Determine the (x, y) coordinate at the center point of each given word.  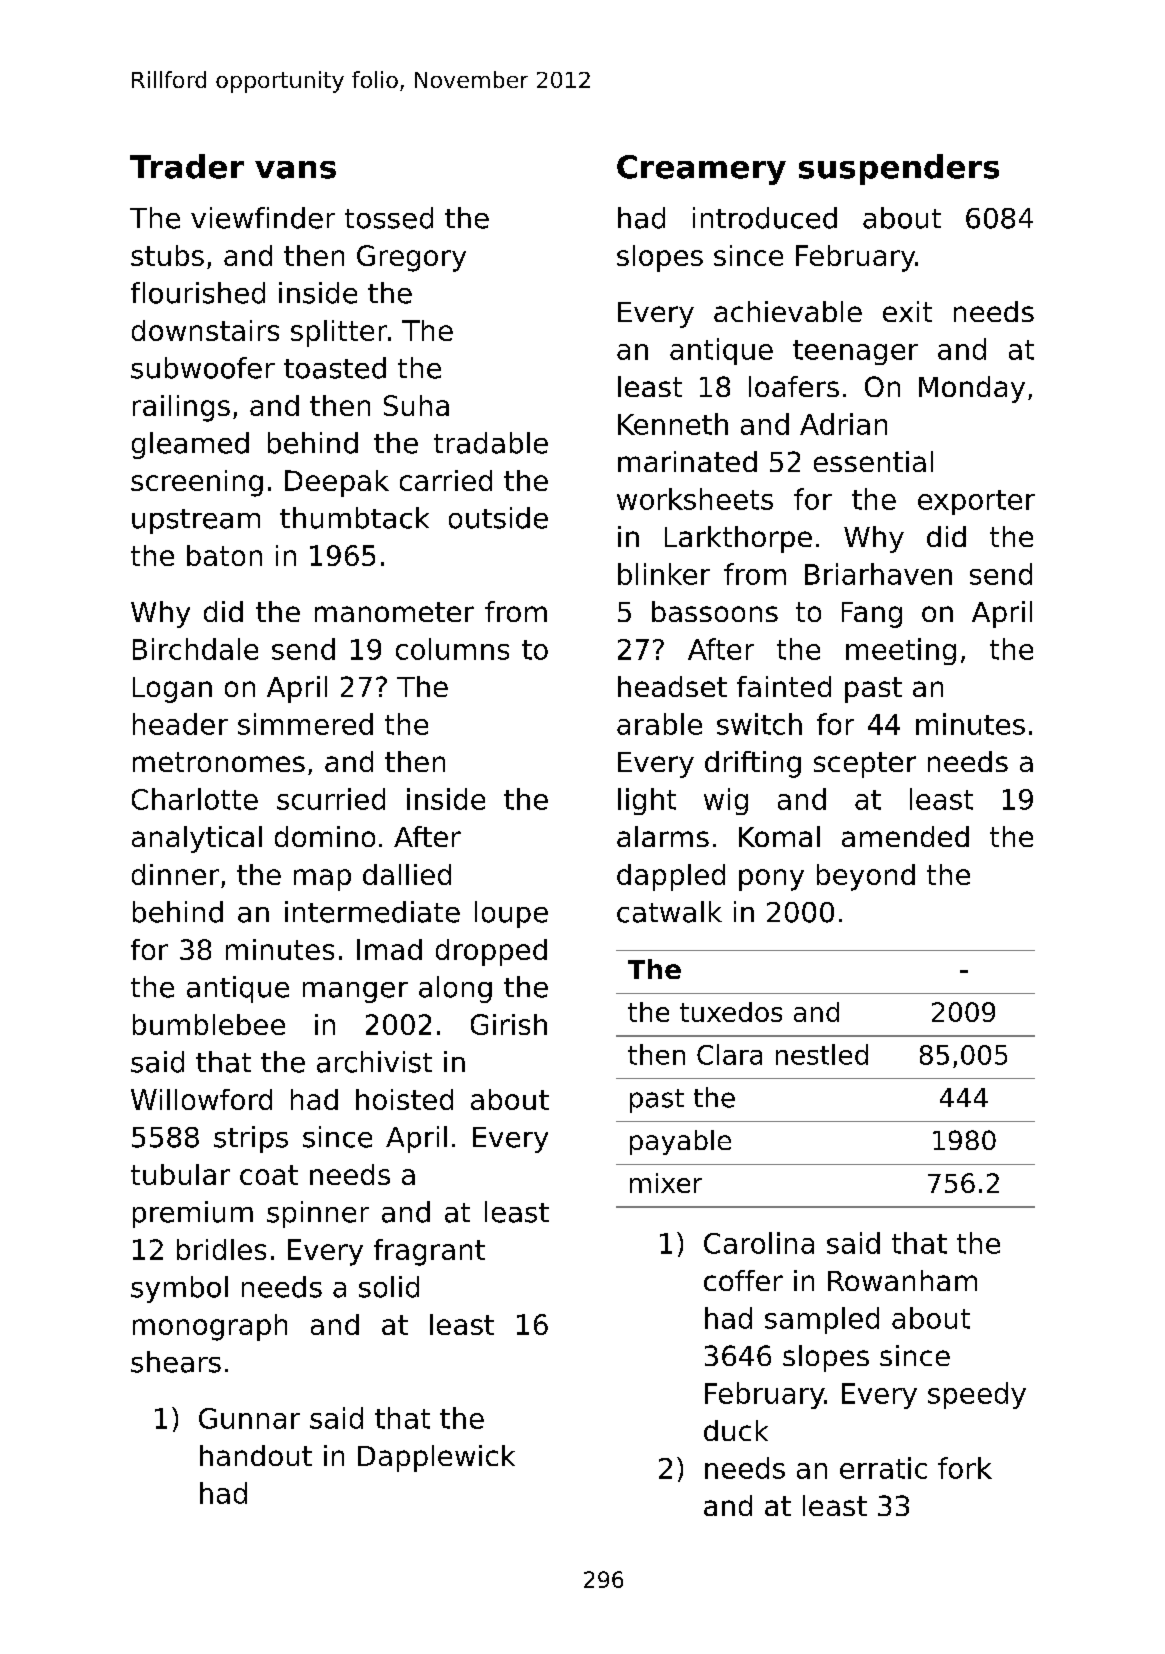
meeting (901, 651)
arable (659, 724)
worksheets (695, 499)
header (180, 724)
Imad (389, 949)
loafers (794, 386)
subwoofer (203, 368)
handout (256, 1455)
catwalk (669, 912)
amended (905, 836)
